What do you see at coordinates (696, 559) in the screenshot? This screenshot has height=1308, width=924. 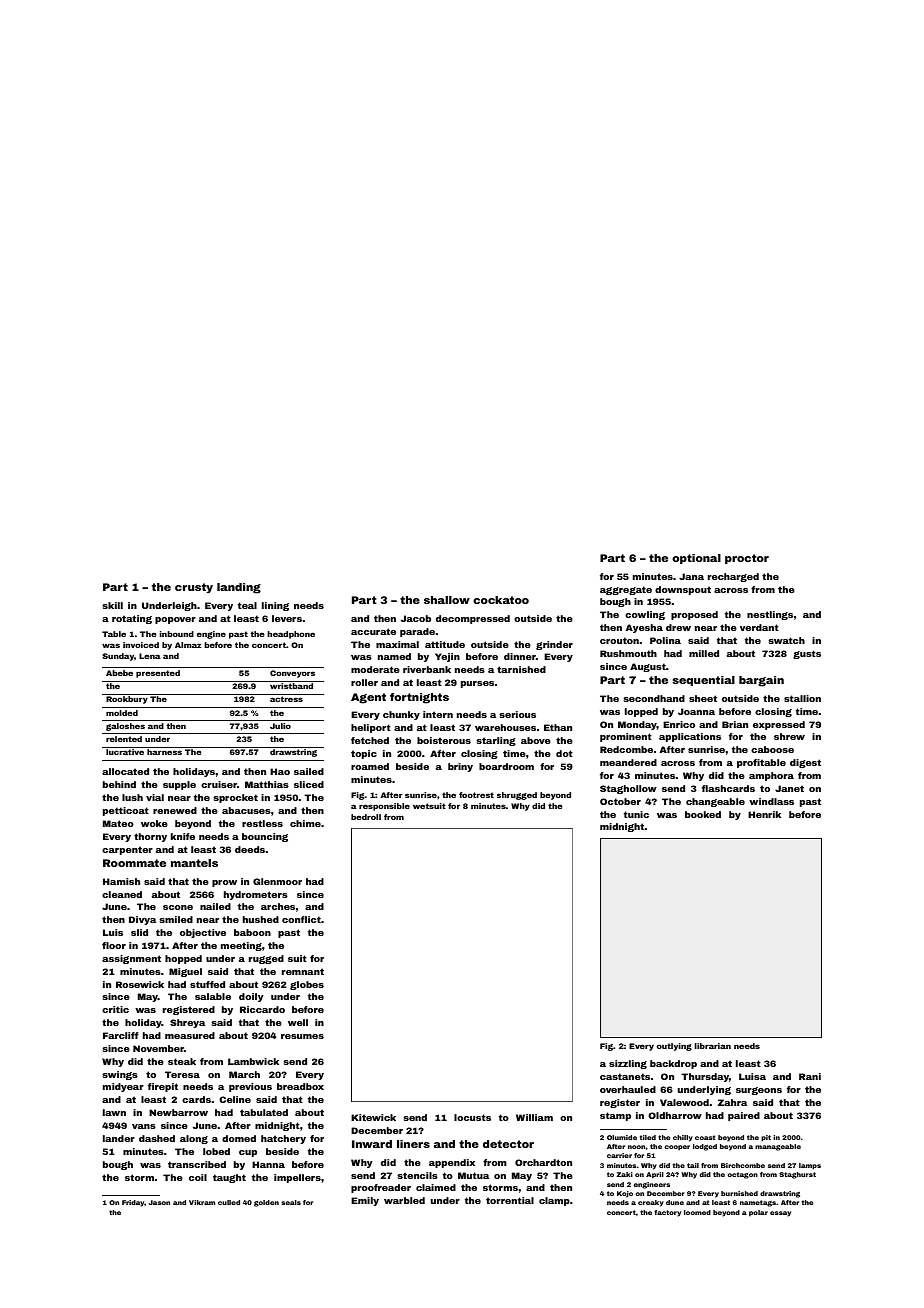 I see `optional` at bounding box center [696, 559].
